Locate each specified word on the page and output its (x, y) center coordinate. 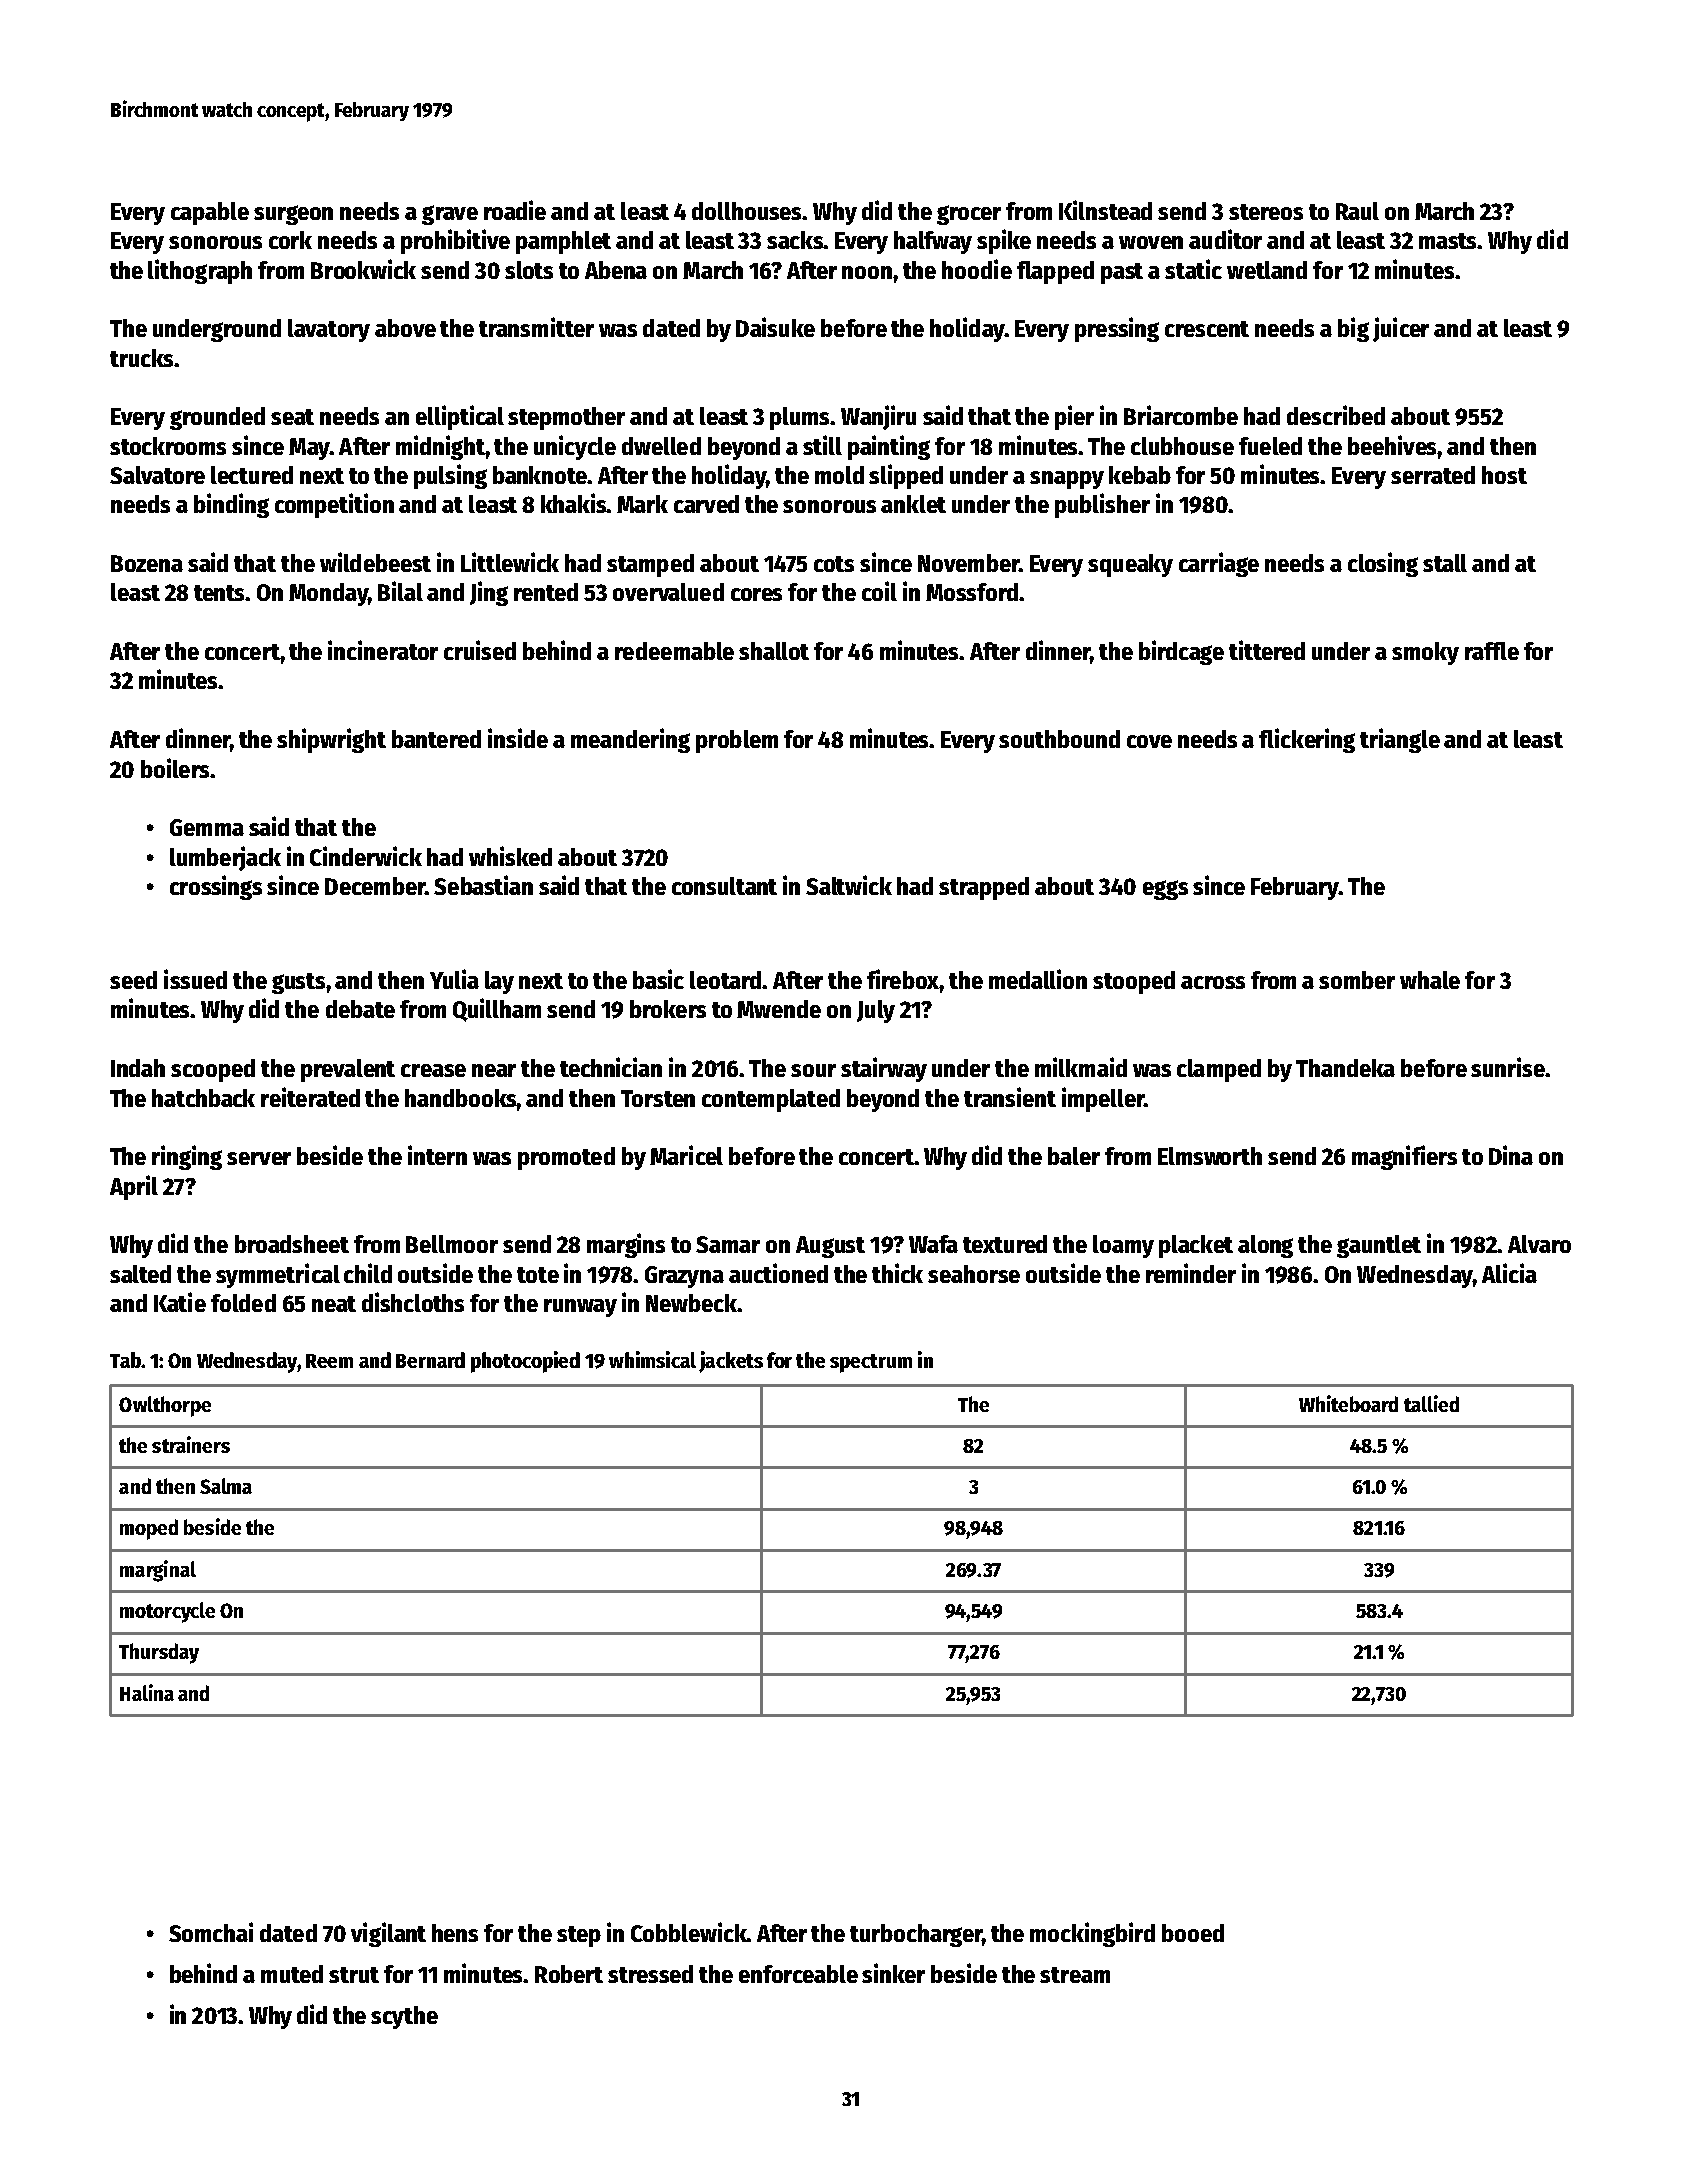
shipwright (331, 740)
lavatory (329, 330)
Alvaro (1539, 1244)
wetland (1267, 270)
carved (706, 504)
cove (1149, 741)
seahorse (974, 1274)
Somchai (211, 1932)
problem (737, 741)
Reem (329, 1361)
